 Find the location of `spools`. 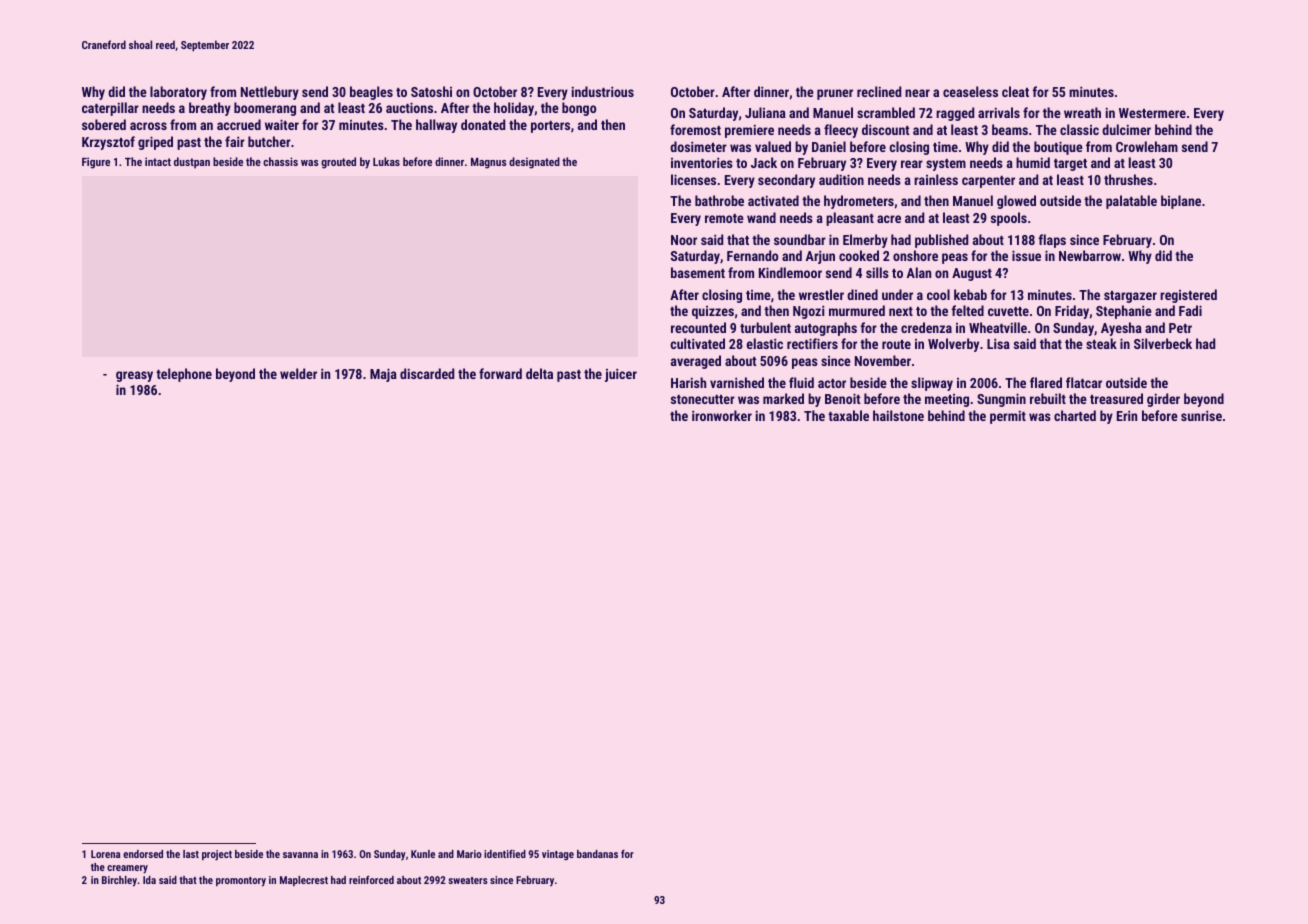

spools is located at coordinates (1009, 219).
